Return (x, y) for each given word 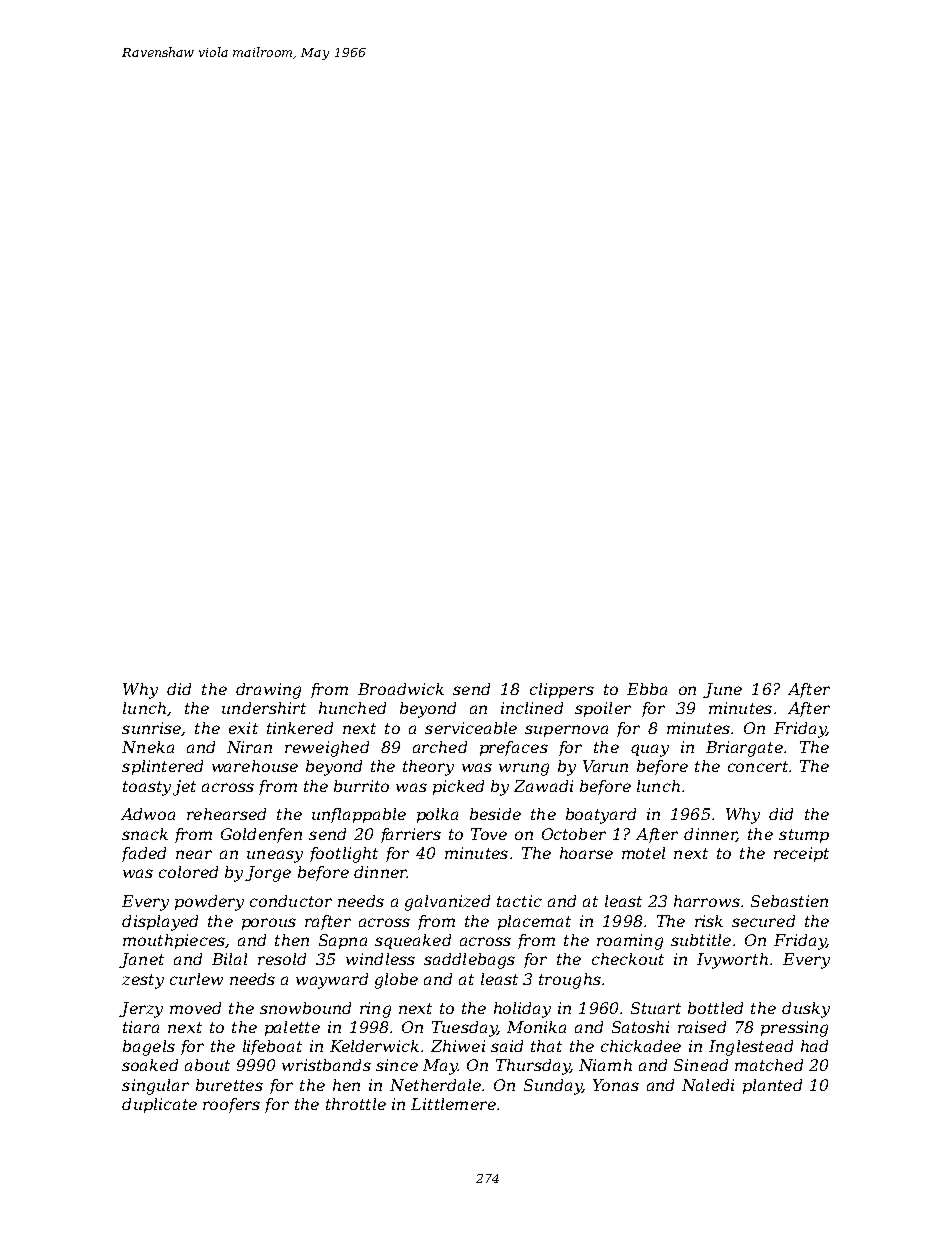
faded (144, 854)
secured (763, 921)
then (292, 940)
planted (772, 1086)
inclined (532, 708)
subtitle (701, 940)
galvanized (447, 903)
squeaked (413, 941)
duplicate (159, 1105)
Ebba (647, 689)
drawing (268, 691)
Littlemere (453, 1104)
